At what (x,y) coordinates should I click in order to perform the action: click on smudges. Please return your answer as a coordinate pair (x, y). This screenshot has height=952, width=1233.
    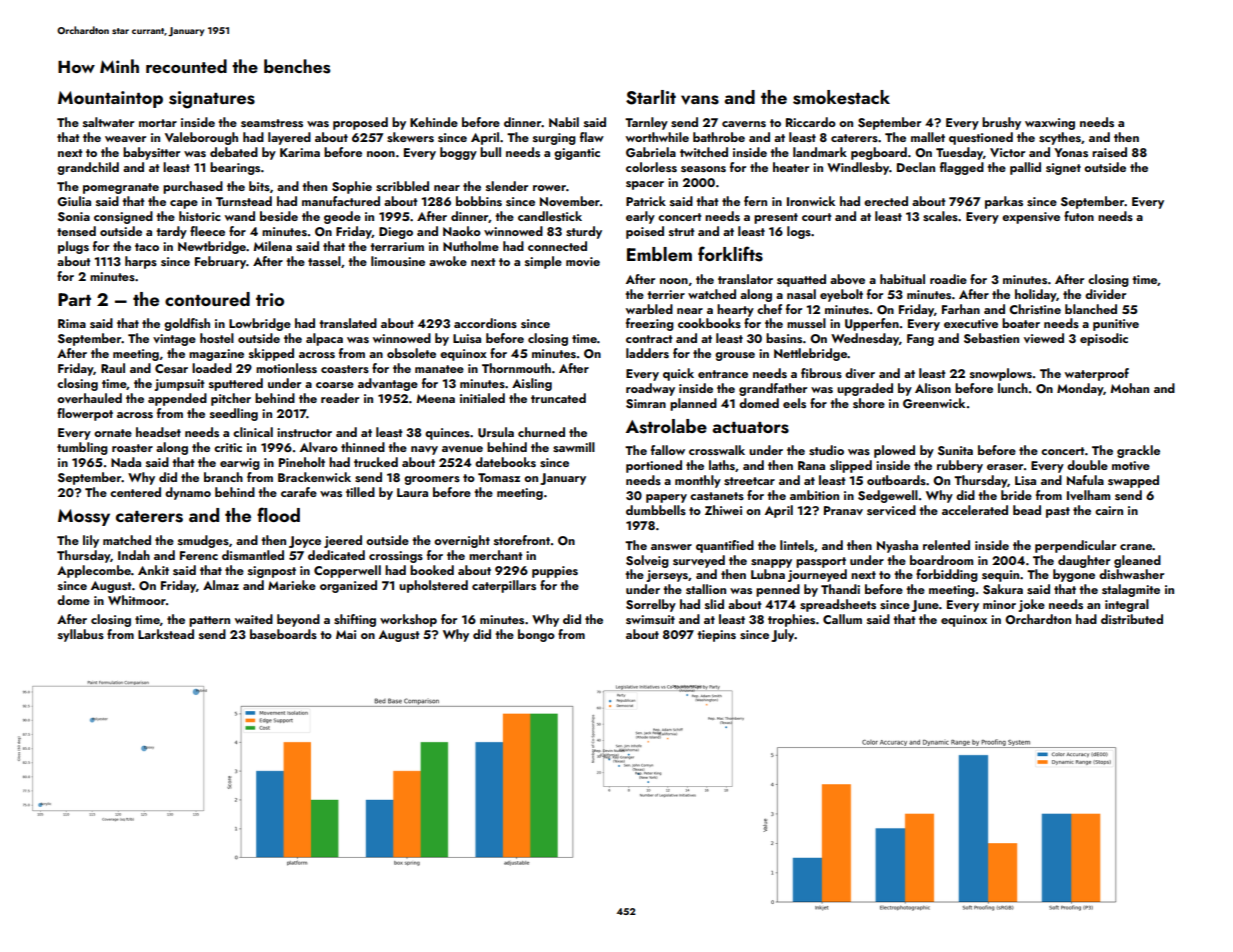
    Looking at the image, I should click on (203, 541).
